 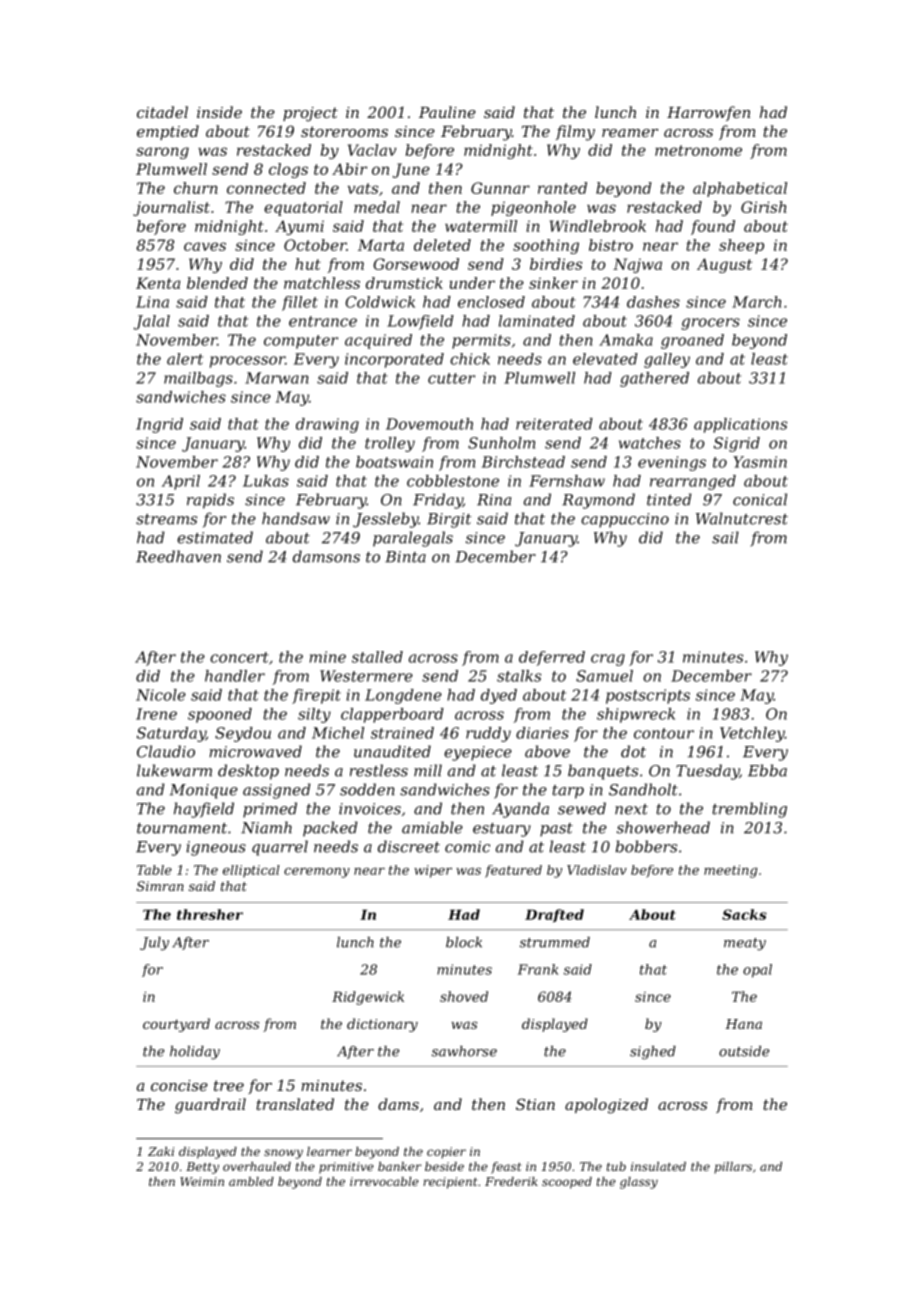 What do you see at coordinates (756, 302) in the document?
I see `March` at bounding box center [756, 302].
